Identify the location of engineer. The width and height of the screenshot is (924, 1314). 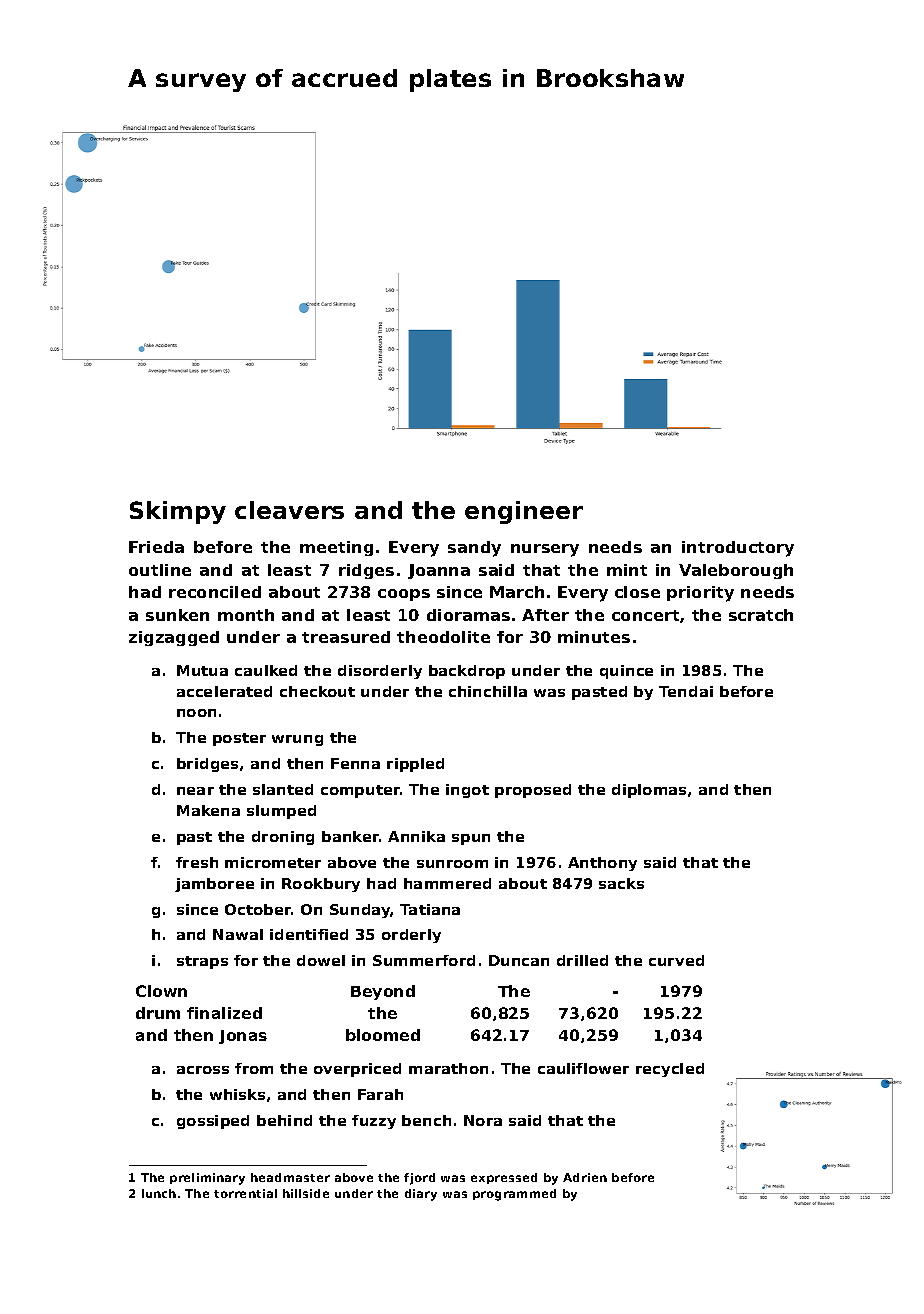
(524, 512).
